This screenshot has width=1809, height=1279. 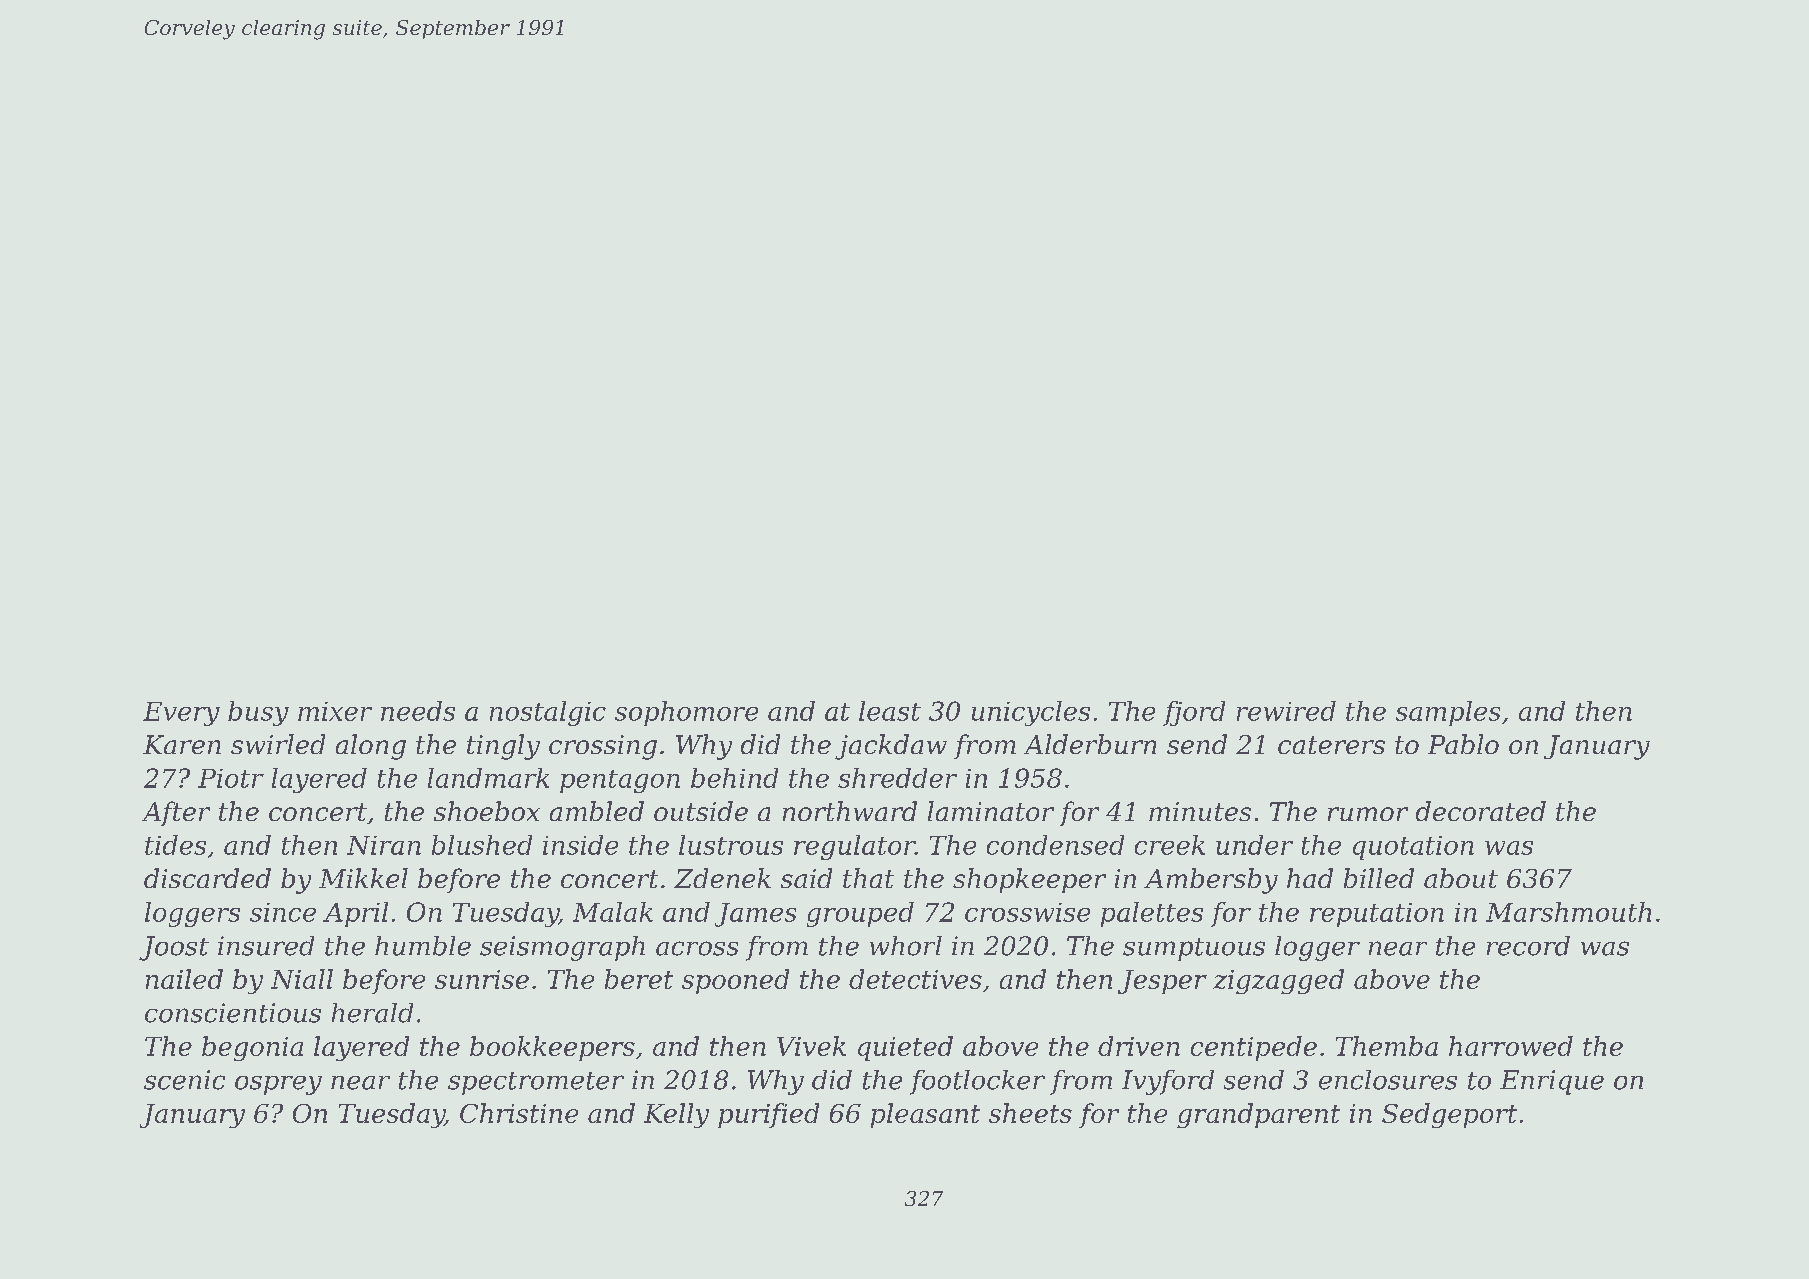 What do you see at coordinates (1463, 744) in the screenshot?
I see `Pablo` at bounding box center [1463, 744].
